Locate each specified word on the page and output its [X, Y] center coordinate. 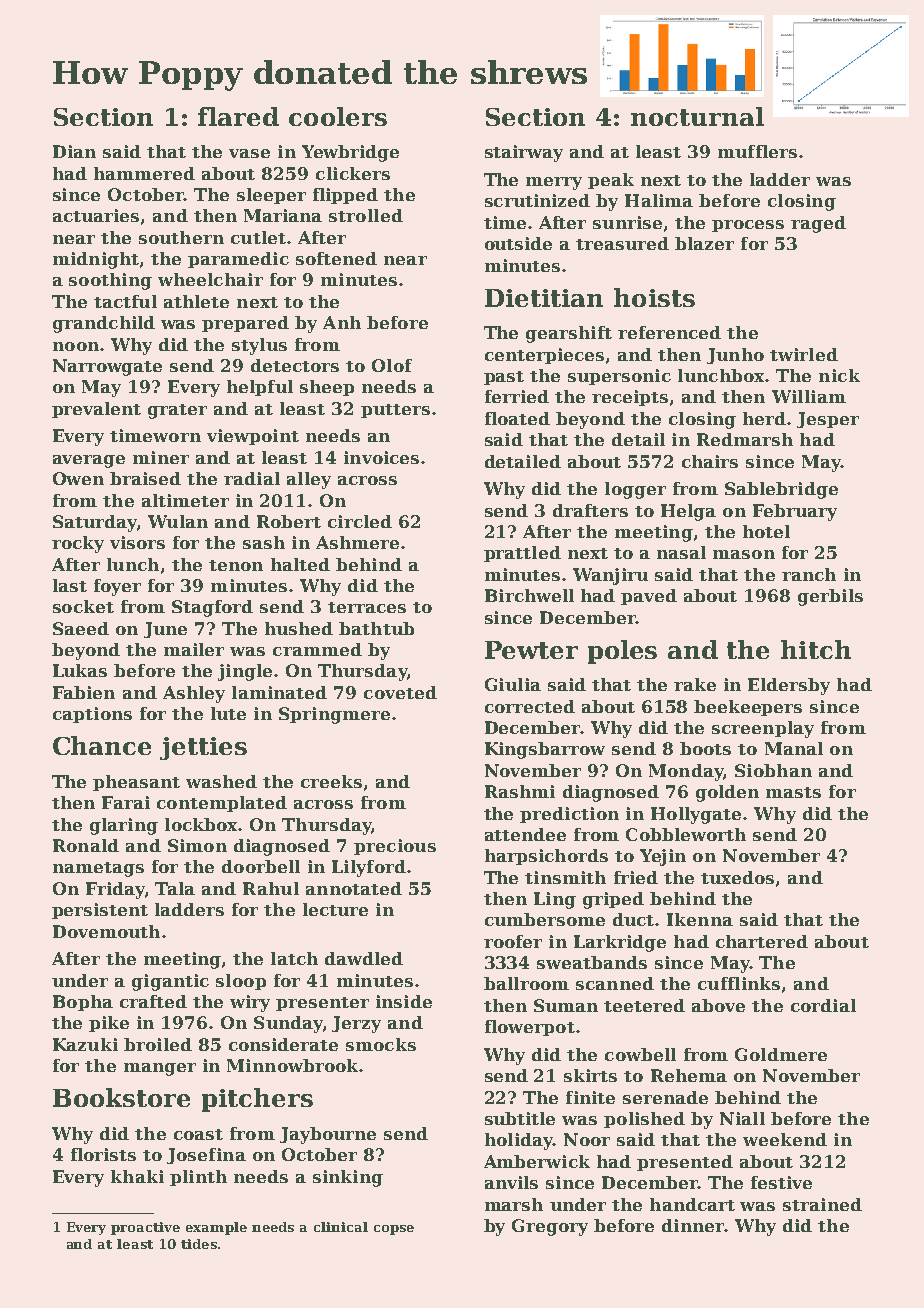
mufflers [757, 151]
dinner [693, 1225]
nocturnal [697, 116]
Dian [74, 151]
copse [394, 1230]
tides [199, 1244]
